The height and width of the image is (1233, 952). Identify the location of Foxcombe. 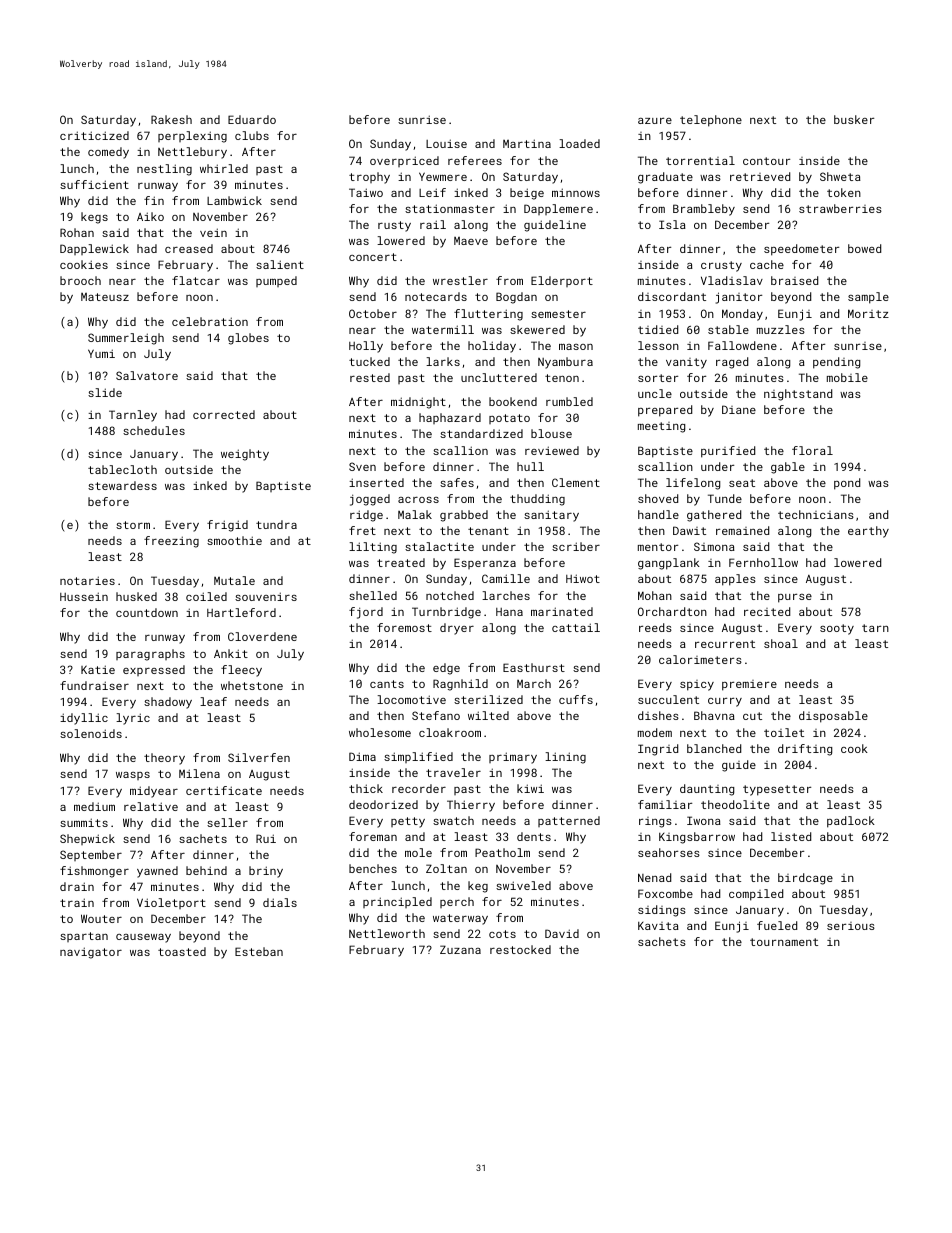
(665, 893).
